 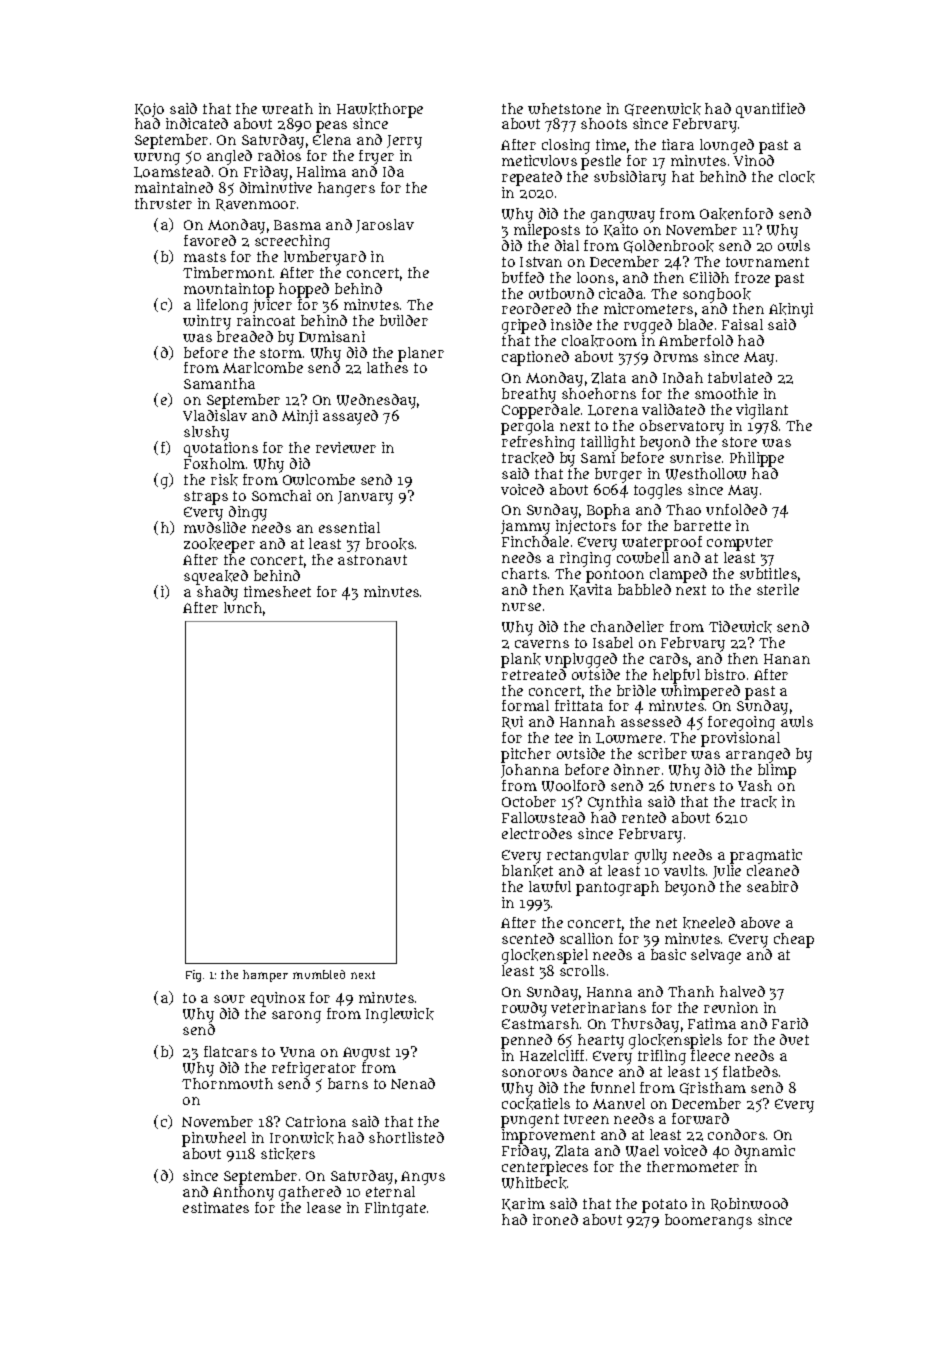 What do you see at coordinates (527, 871) in the page?
I see `blanket` at bounding box center [527, 871].
